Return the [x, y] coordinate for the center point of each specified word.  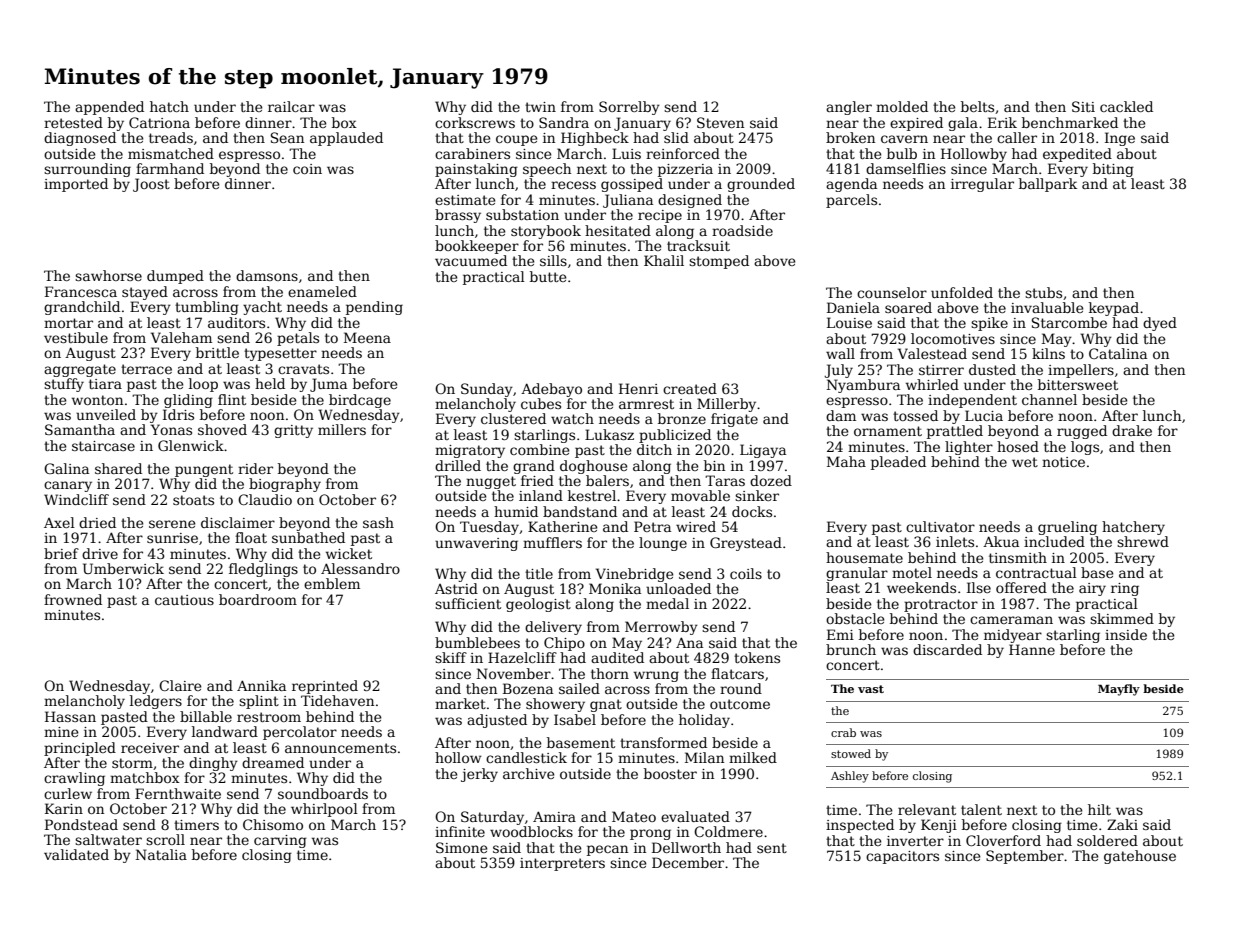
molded [902, 106]
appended [109, 108]
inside [1126, 634]
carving [280, 841]
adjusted [497, 721]
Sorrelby [629, 108]
